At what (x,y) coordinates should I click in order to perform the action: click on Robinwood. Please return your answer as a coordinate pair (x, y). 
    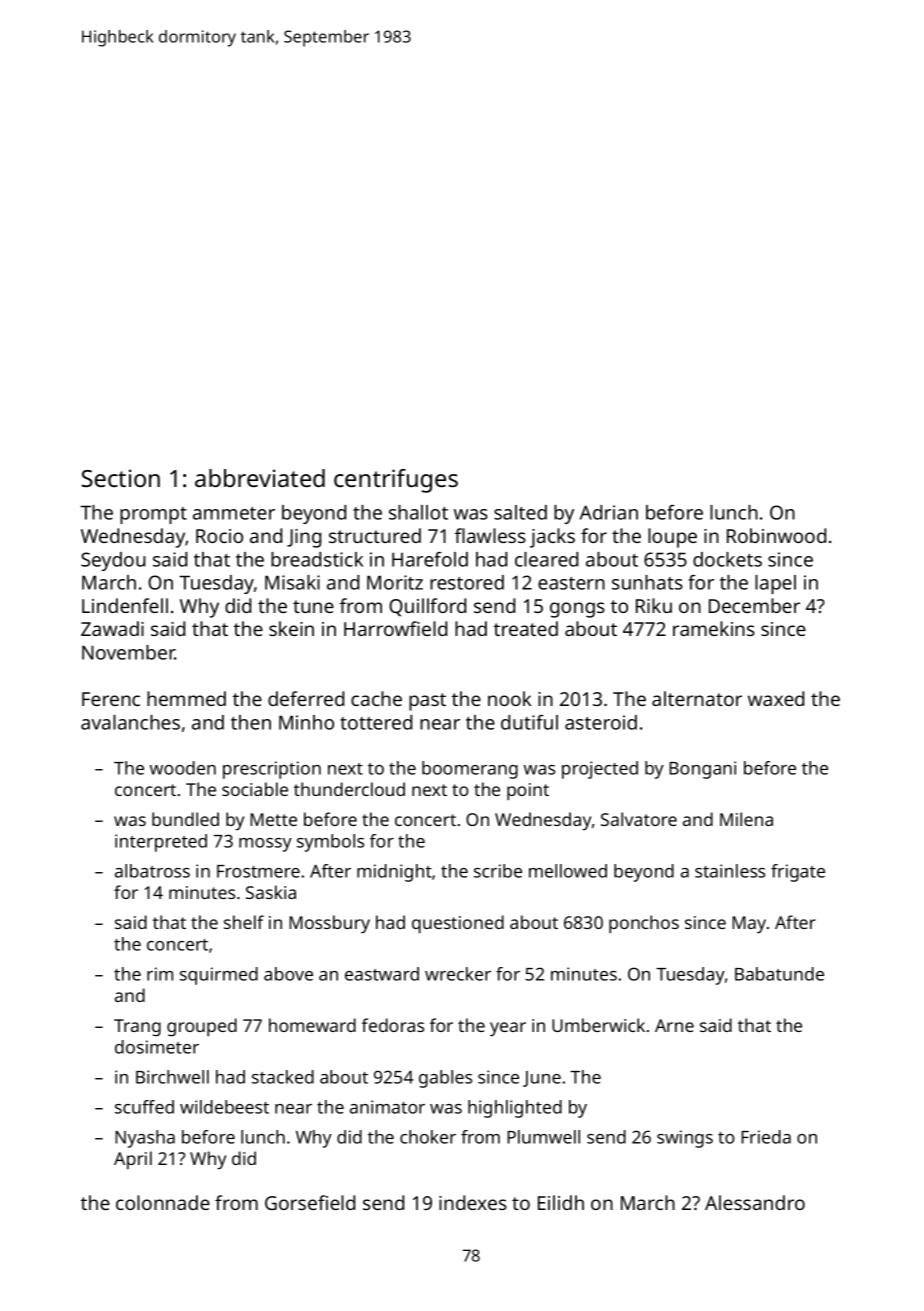
    Looking at the image, I should click on (776, 535).
